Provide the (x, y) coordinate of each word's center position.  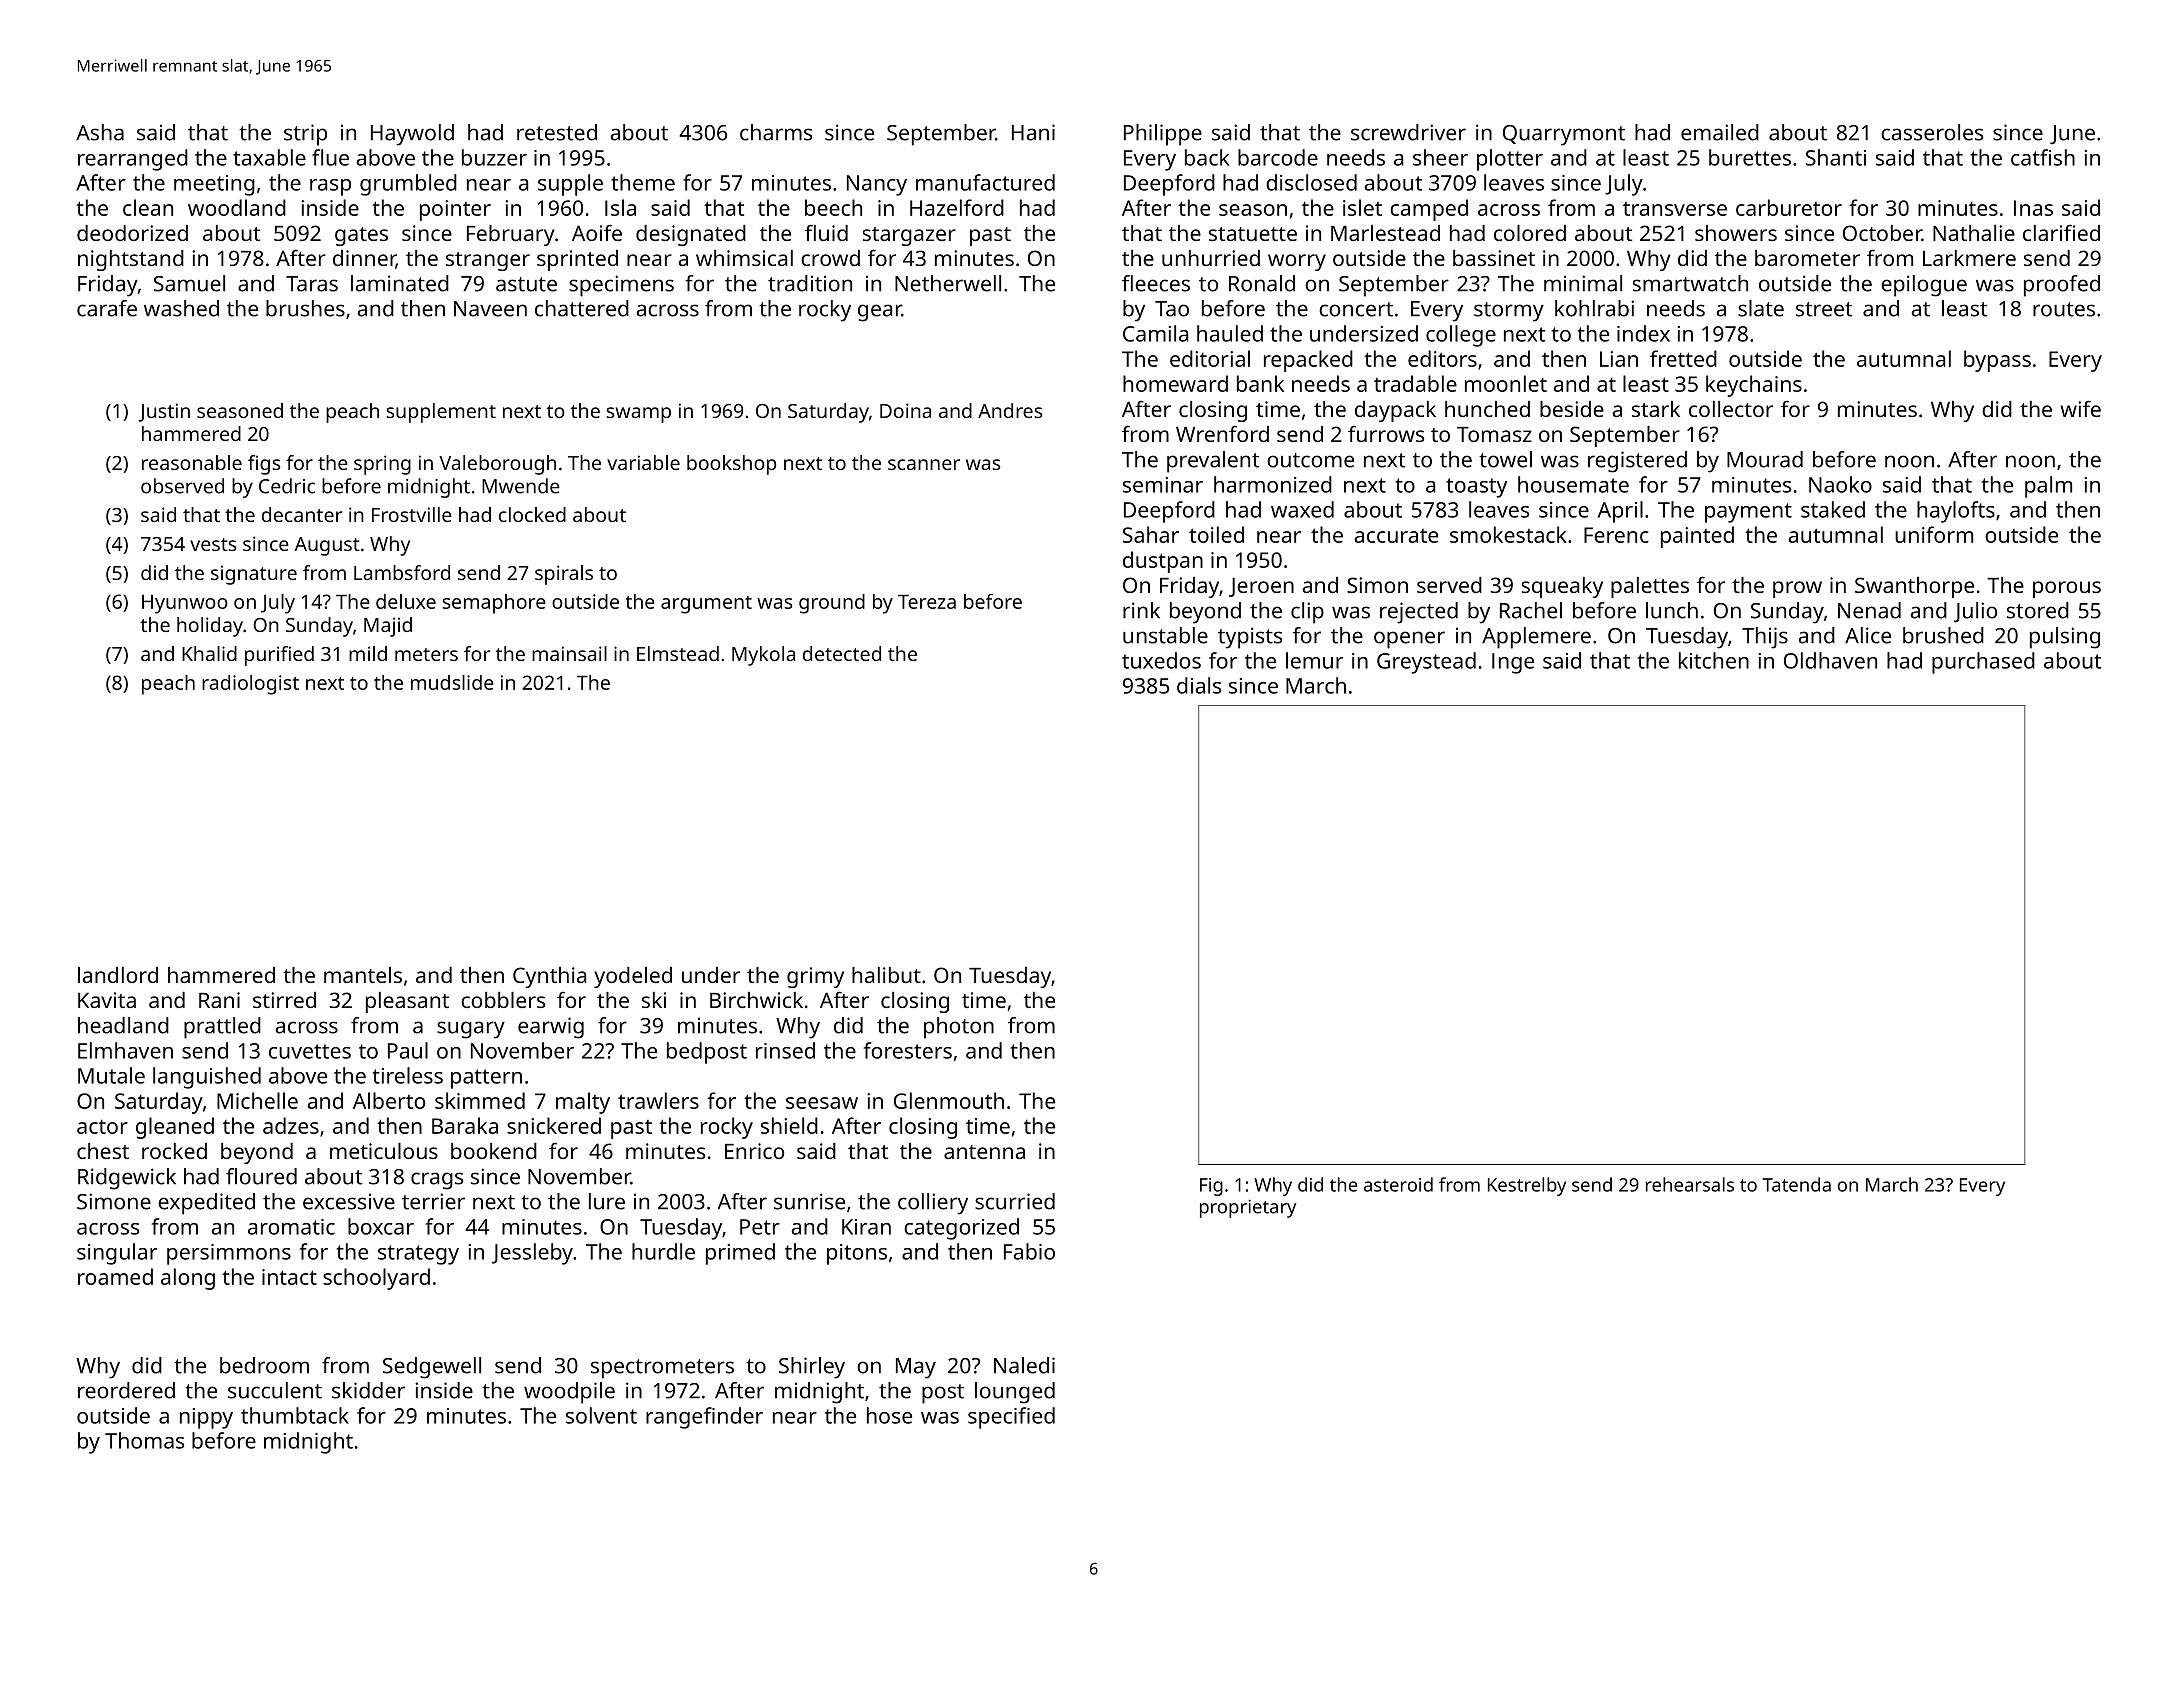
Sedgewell (432, 1368)
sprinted (577, 260)
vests (213, 544)
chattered (582, 308)
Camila (1155, 333)
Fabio (1029, 1251)
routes (2064, 309)
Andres (1010, 410)
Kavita (107, 1000)
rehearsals (1690, 1184)
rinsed (785, 1050)
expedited (206, 1204)
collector (1731, 409)
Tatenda (1797, 1184)
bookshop (731, 465)
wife (2080, 408)
